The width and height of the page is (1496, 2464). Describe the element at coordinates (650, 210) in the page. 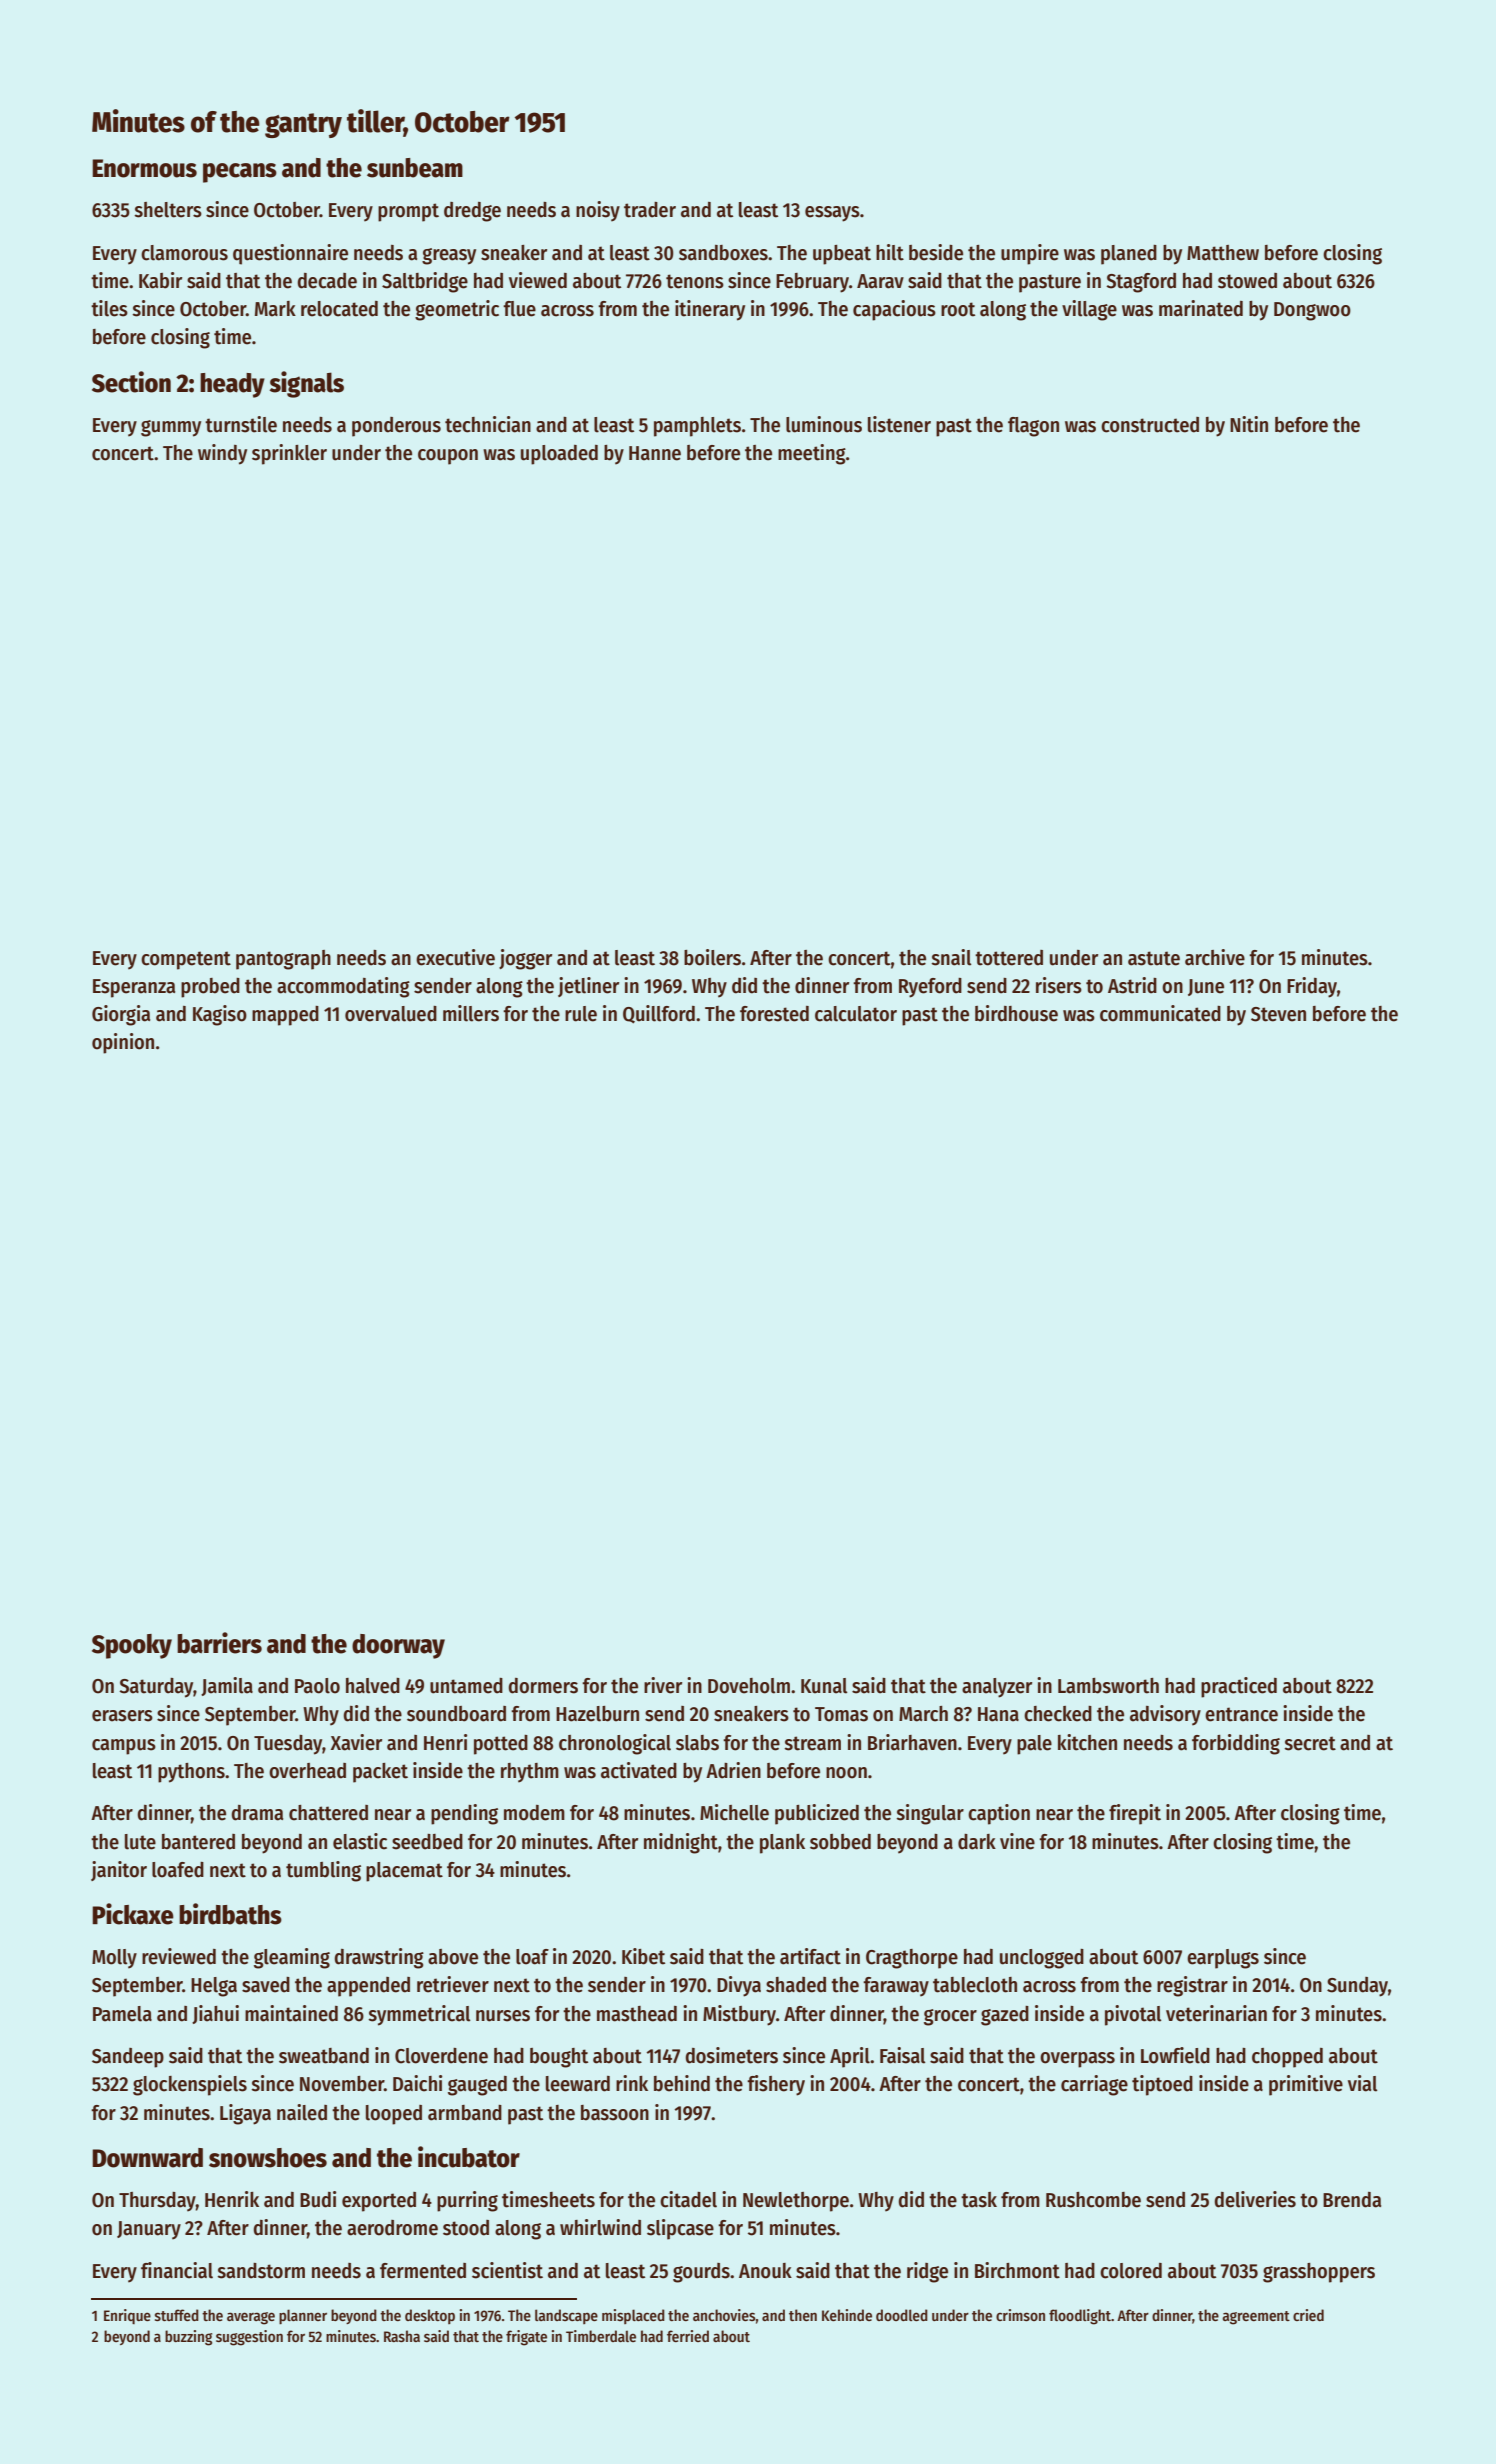

I see `trader` at that location.
